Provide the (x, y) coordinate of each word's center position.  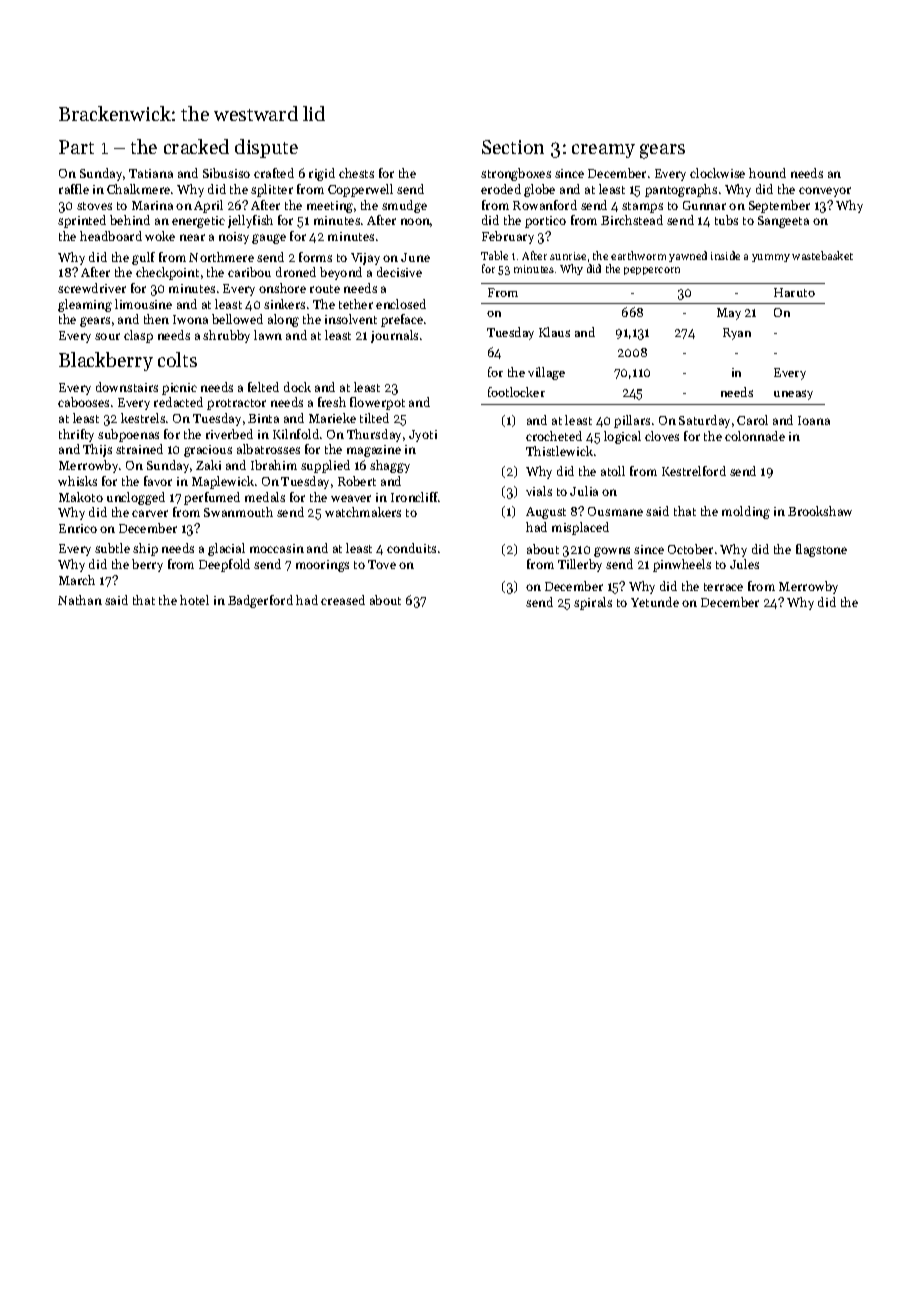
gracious (208, 451)
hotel (194, 600)
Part (76, 147)
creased (343, 600)
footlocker (516, 392)
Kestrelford (694, 471)
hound (767, 173)
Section (513, 147)
